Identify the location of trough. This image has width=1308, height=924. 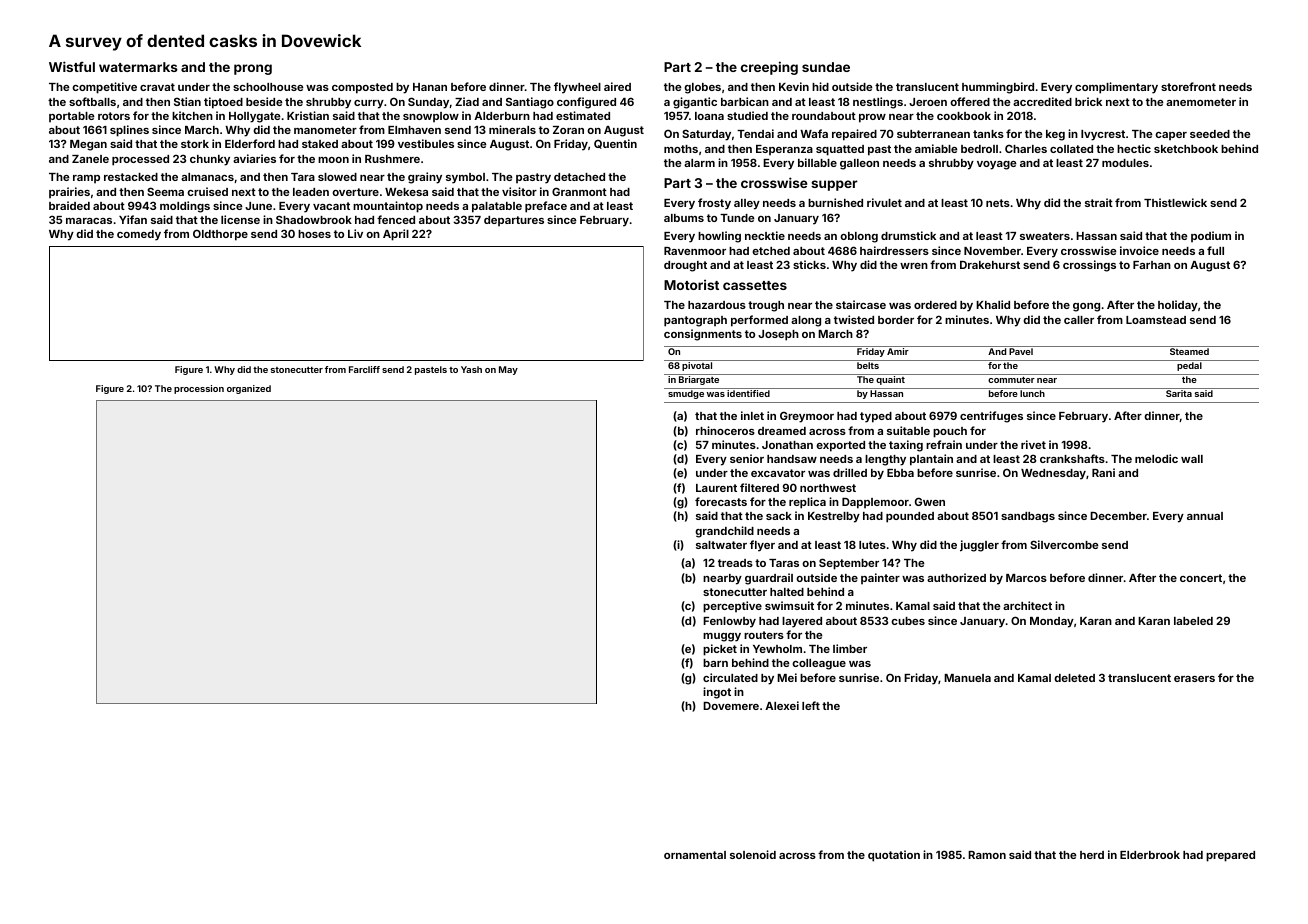
(766, 306).
